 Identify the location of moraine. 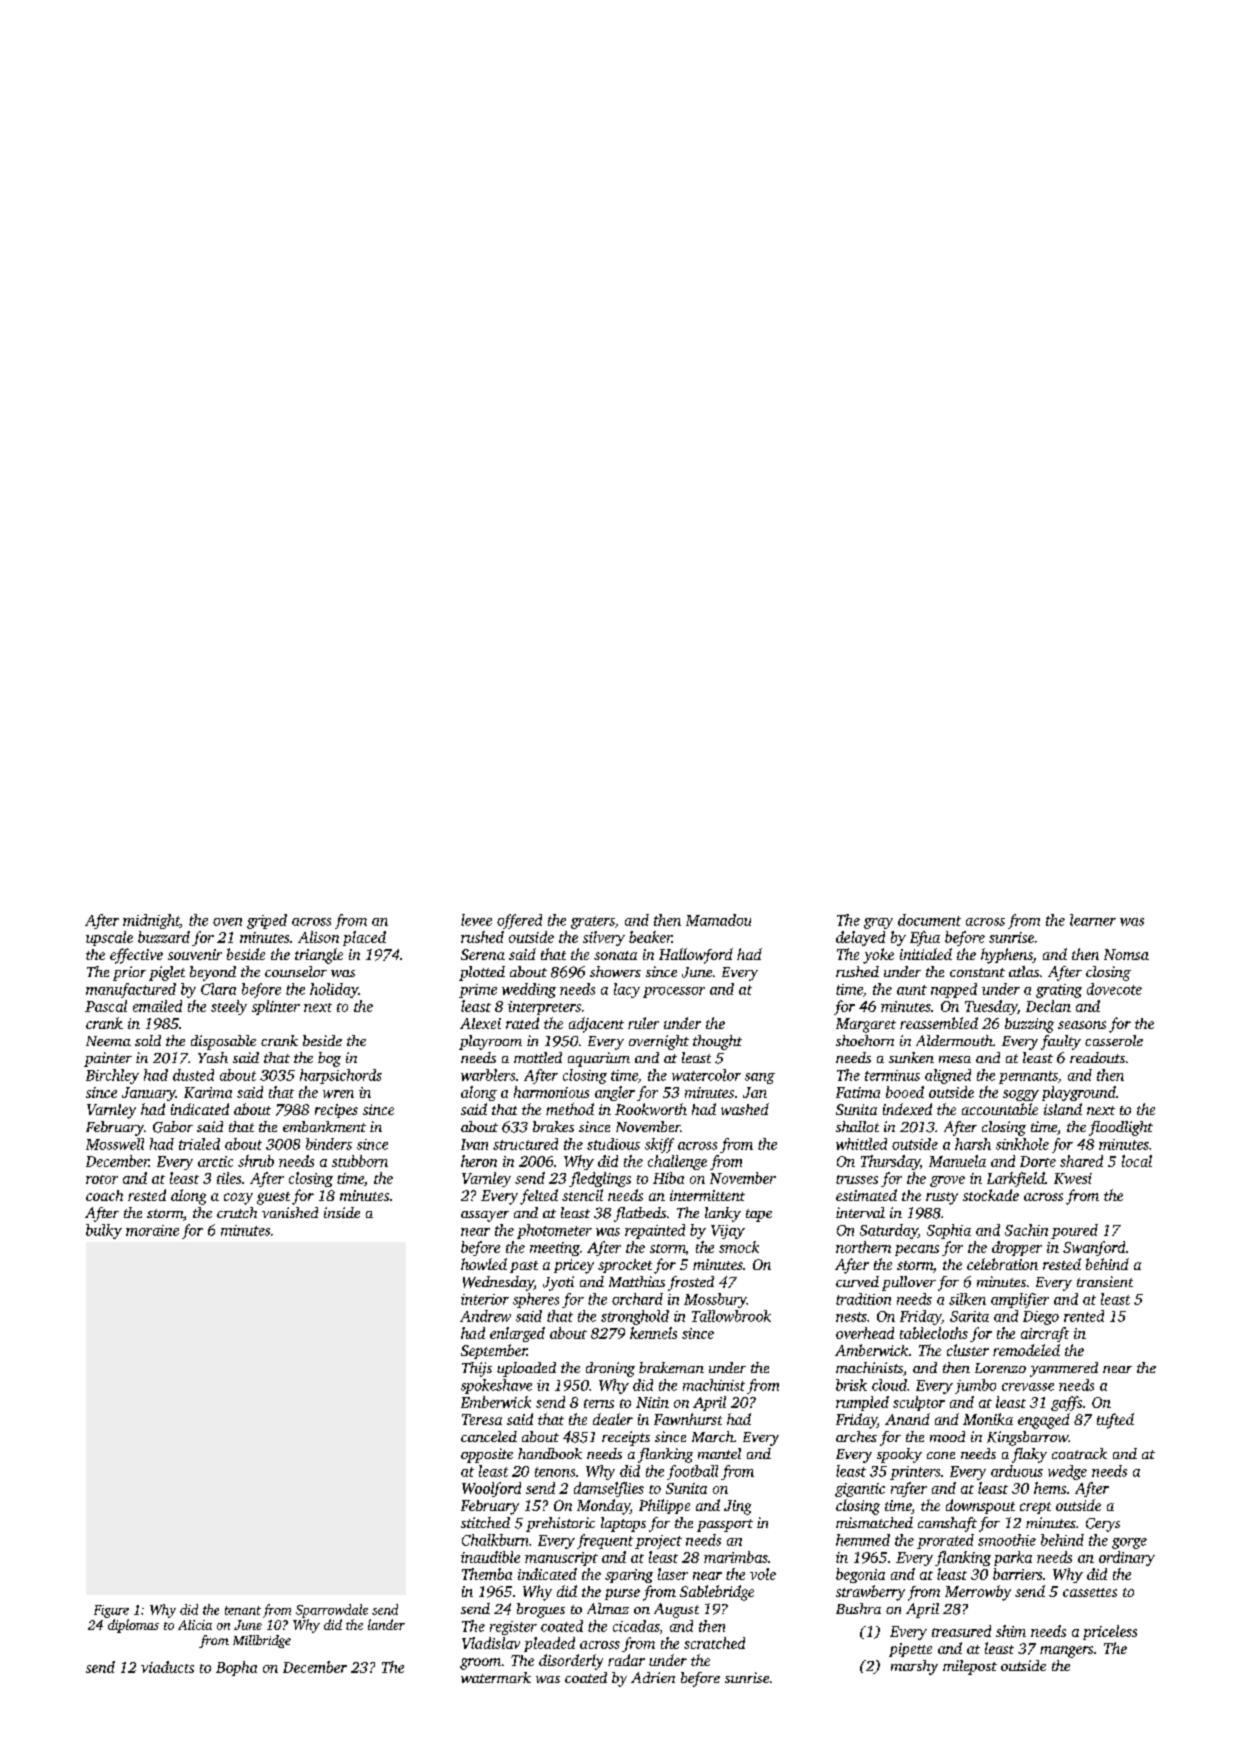
(152, 1230).
